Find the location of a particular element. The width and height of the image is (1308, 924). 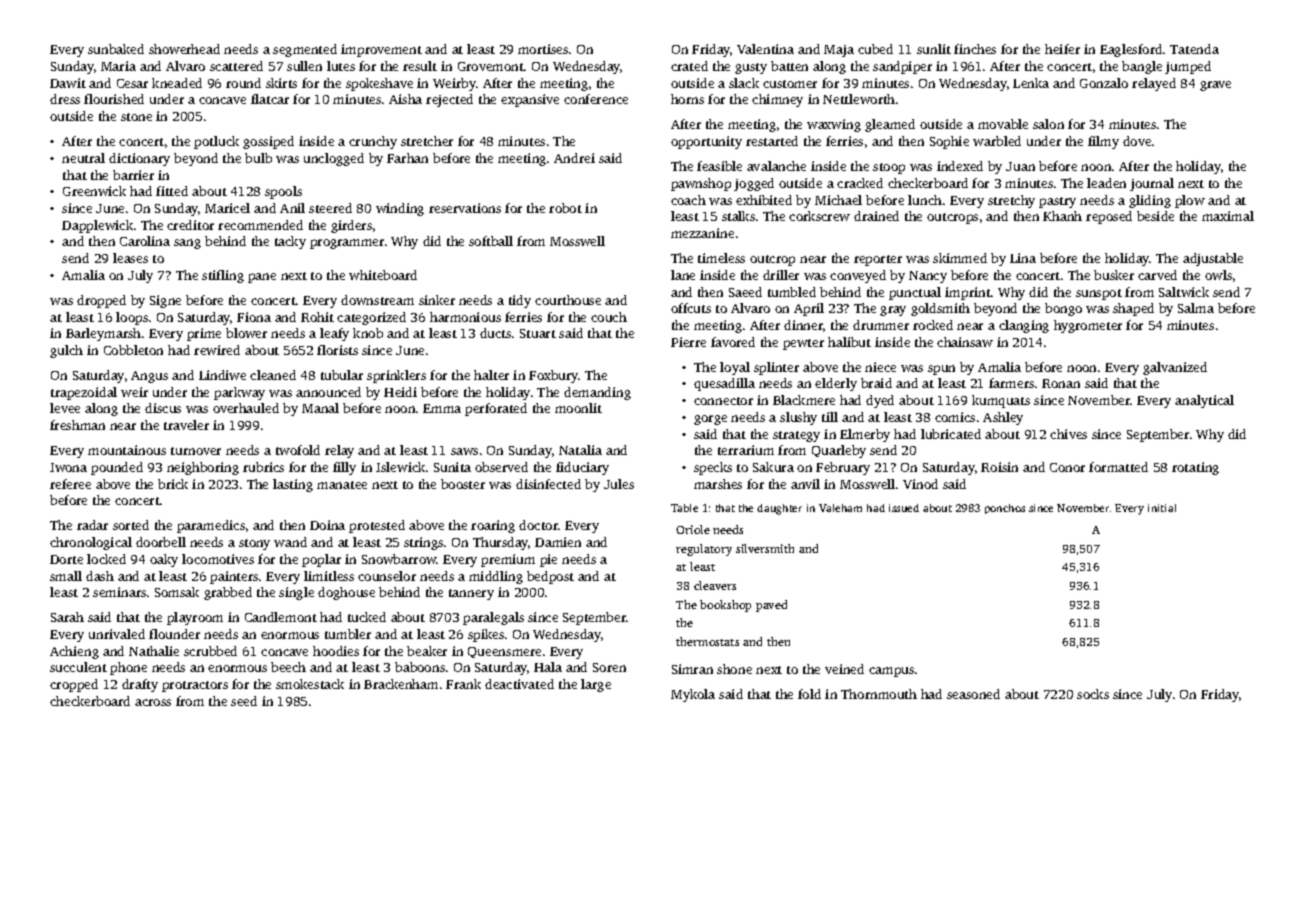

across is located at coordinates (153, 702).
